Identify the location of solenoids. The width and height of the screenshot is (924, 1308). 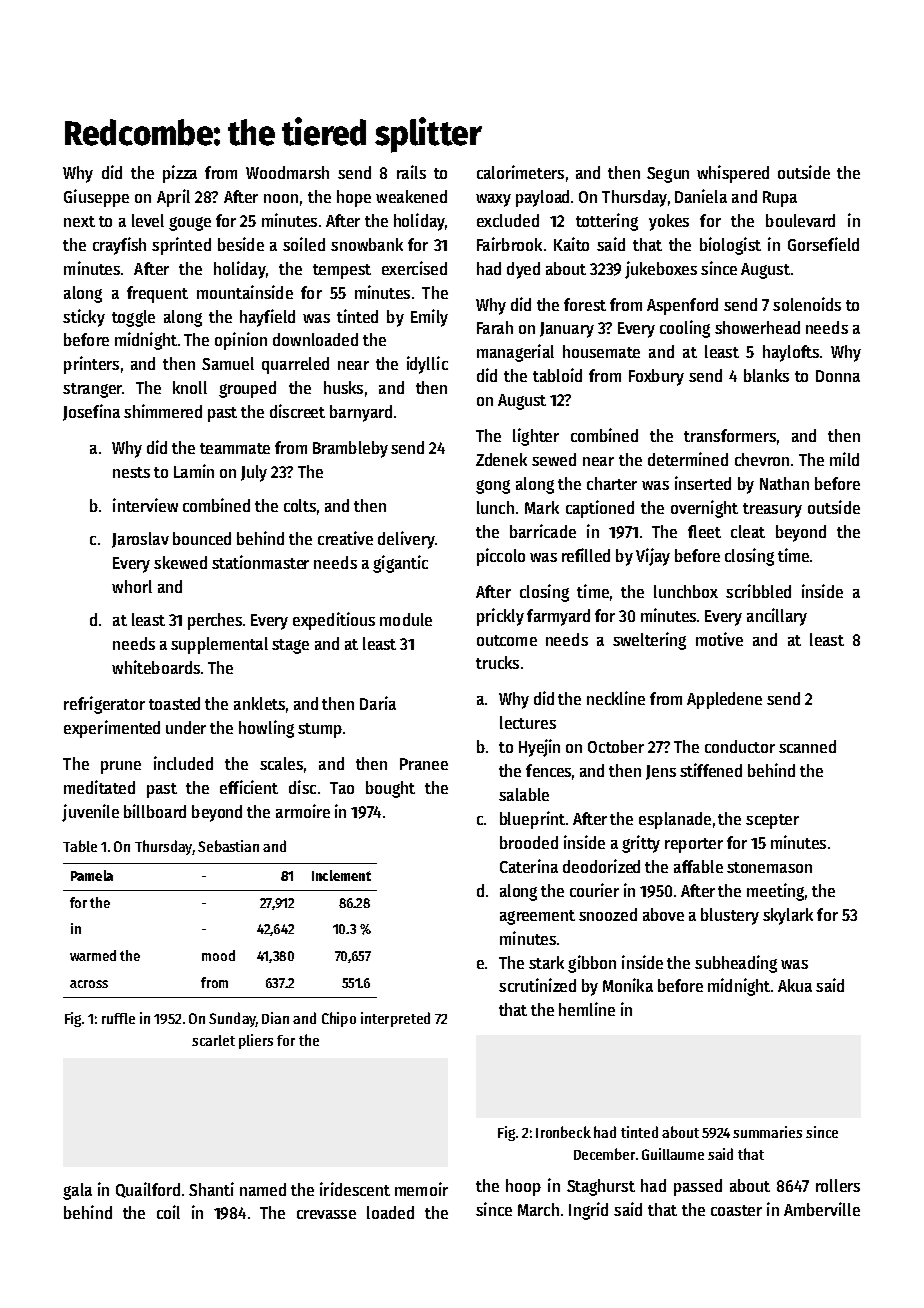
(807, 304).
